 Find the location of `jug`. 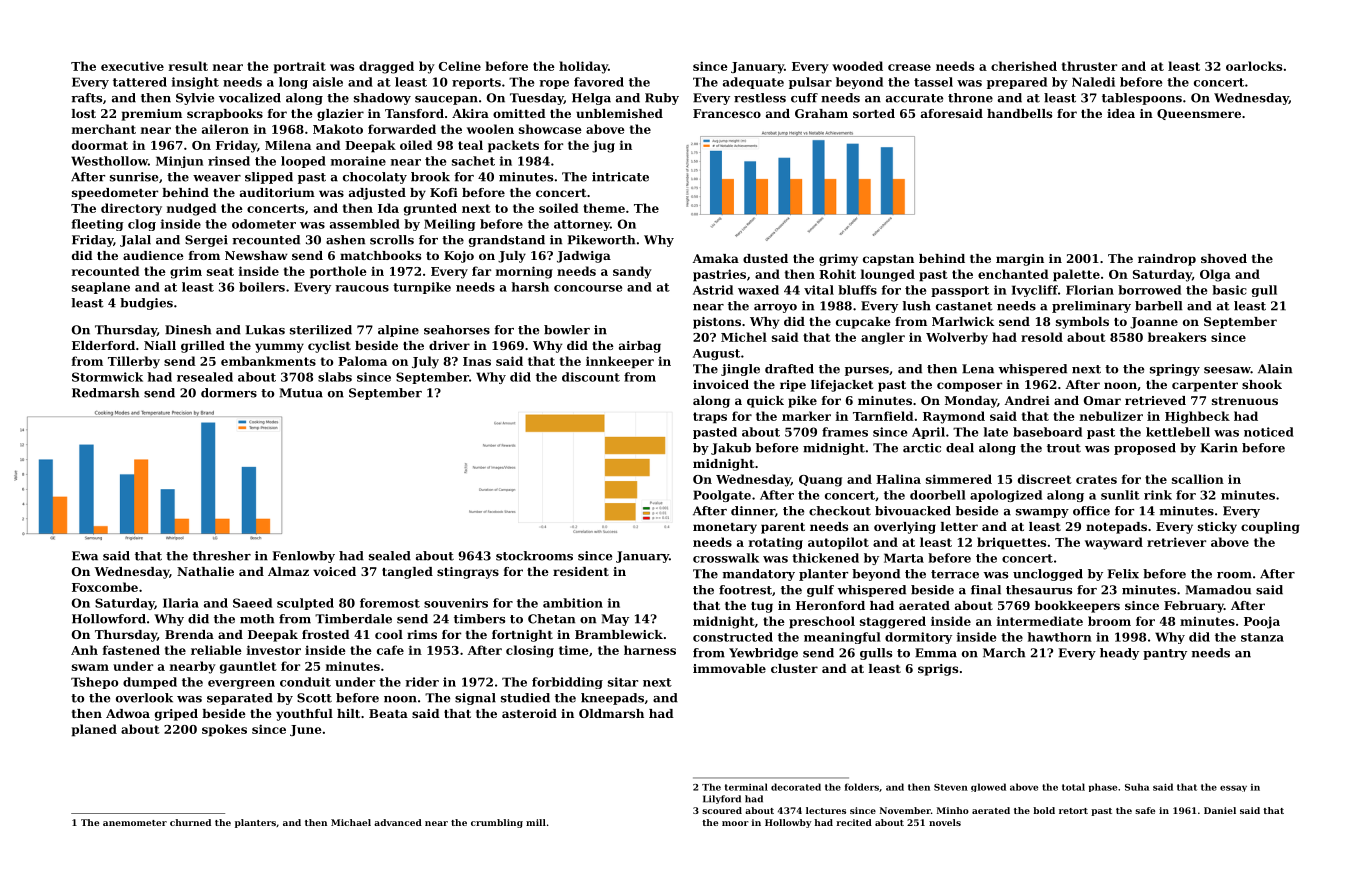

jug is located at coordinates (603, 146).
